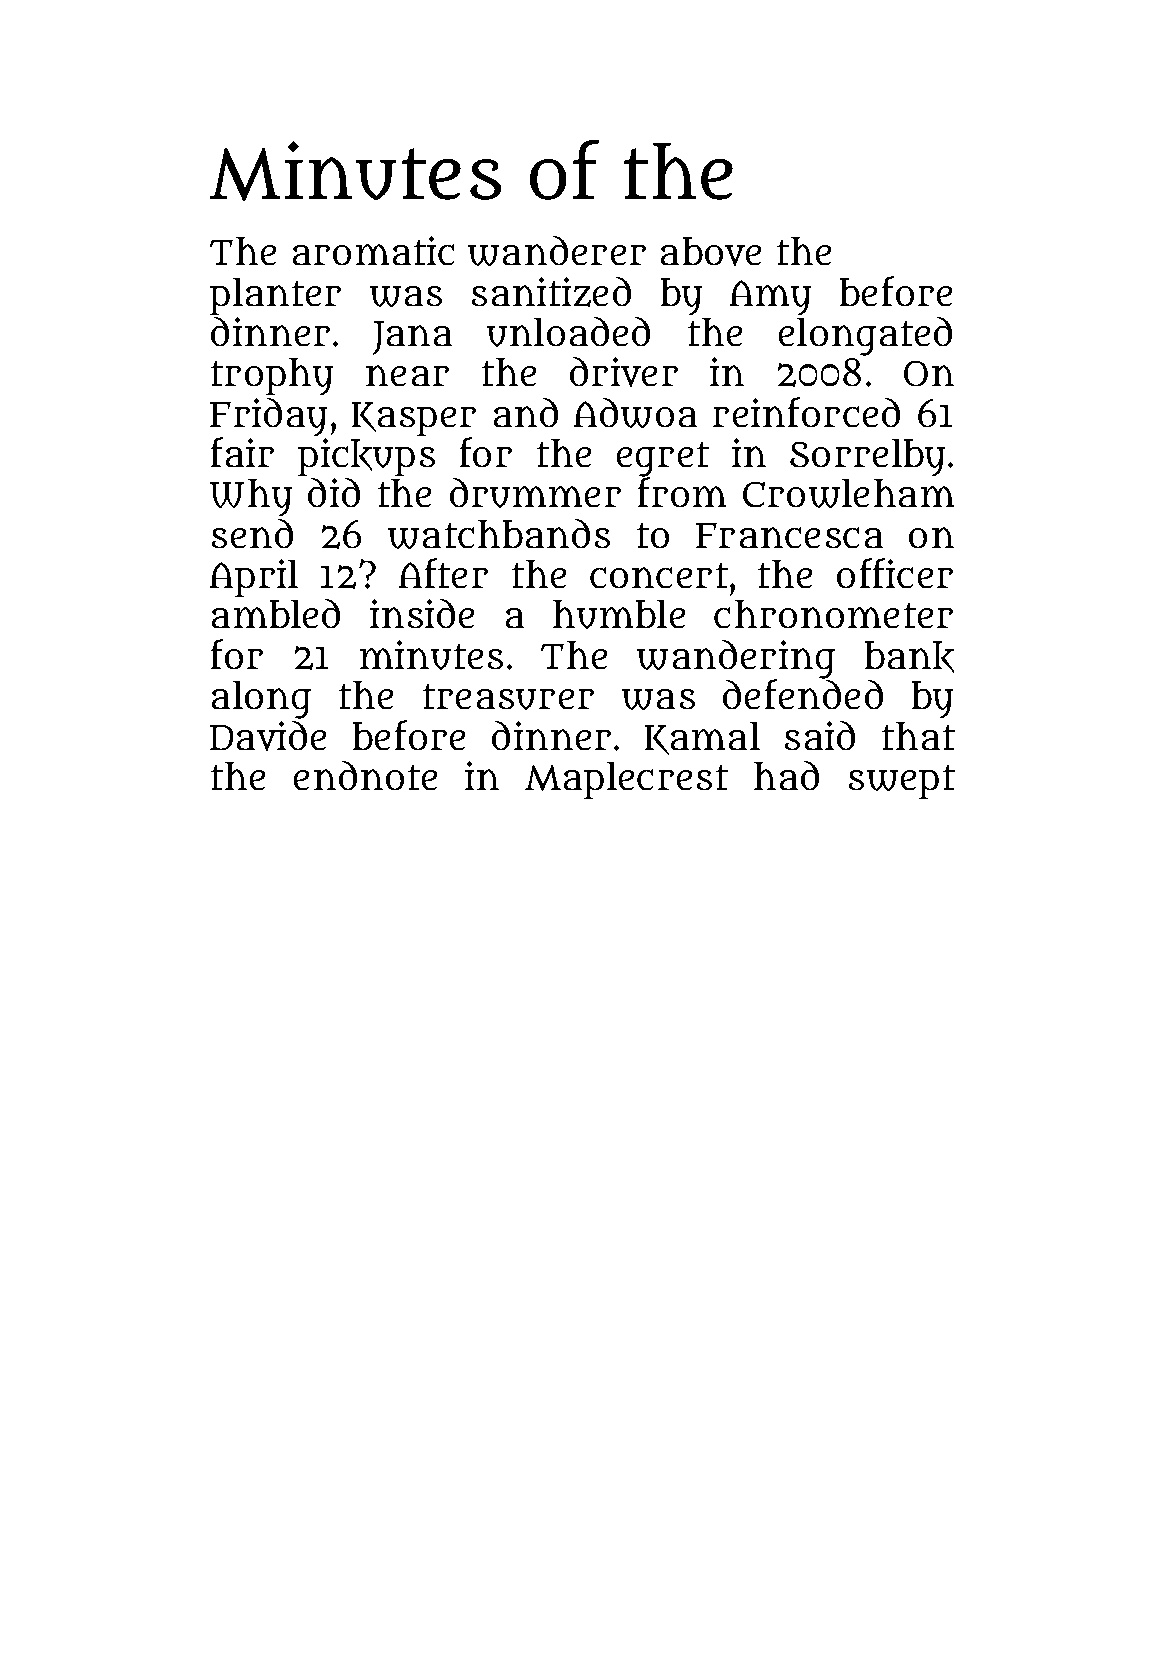 This document has height=1654, width=1165. Describe the element at coordinates (422, 613) in the document. I see `inside` at that location.
